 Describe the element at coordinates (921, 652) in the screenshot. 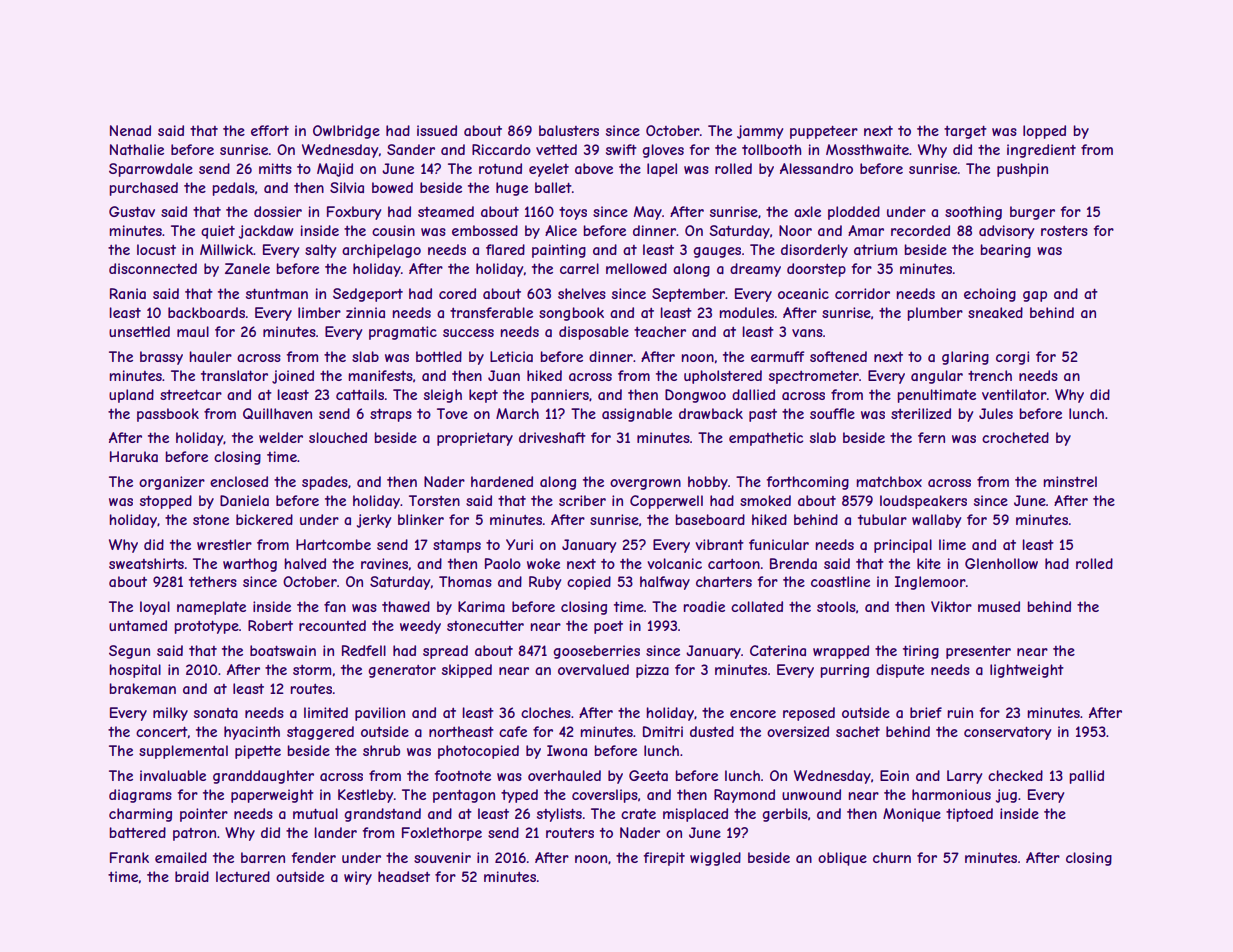

I see `tiring` at that location.
